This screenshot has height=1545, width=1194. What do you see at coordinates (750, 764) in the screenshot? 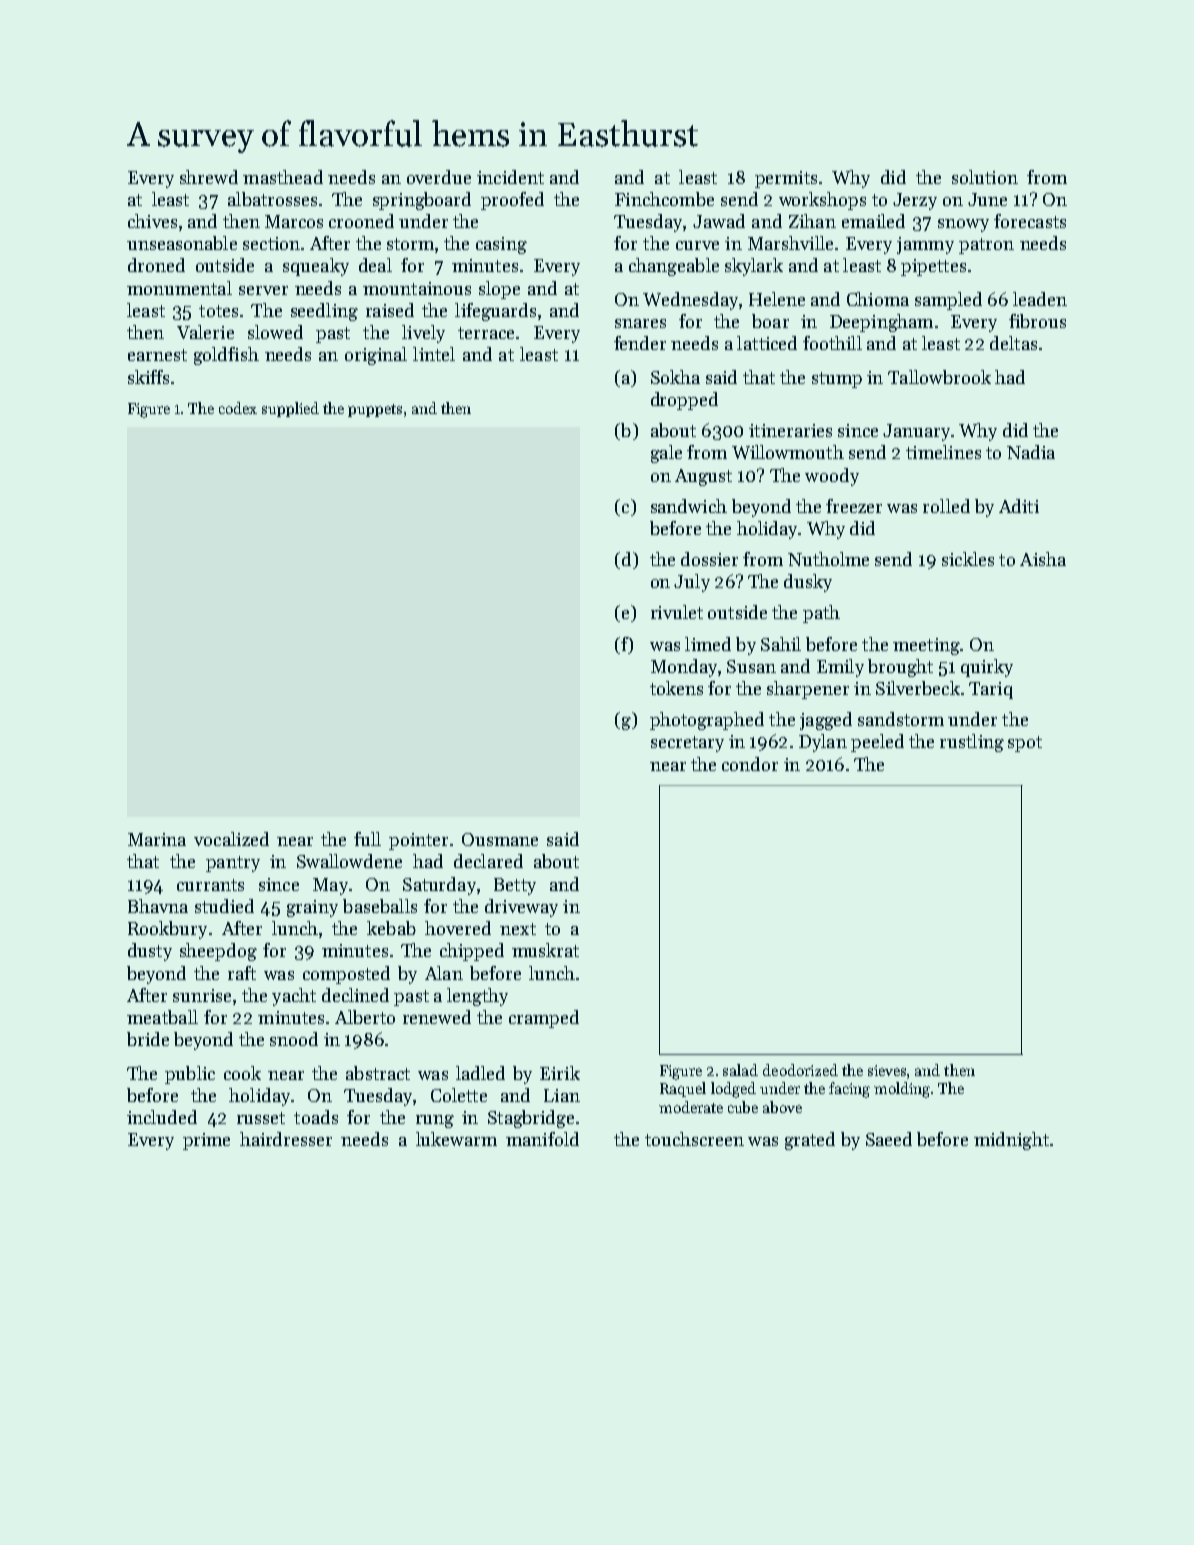
I see `condor` at bounding box center [750, 764].
